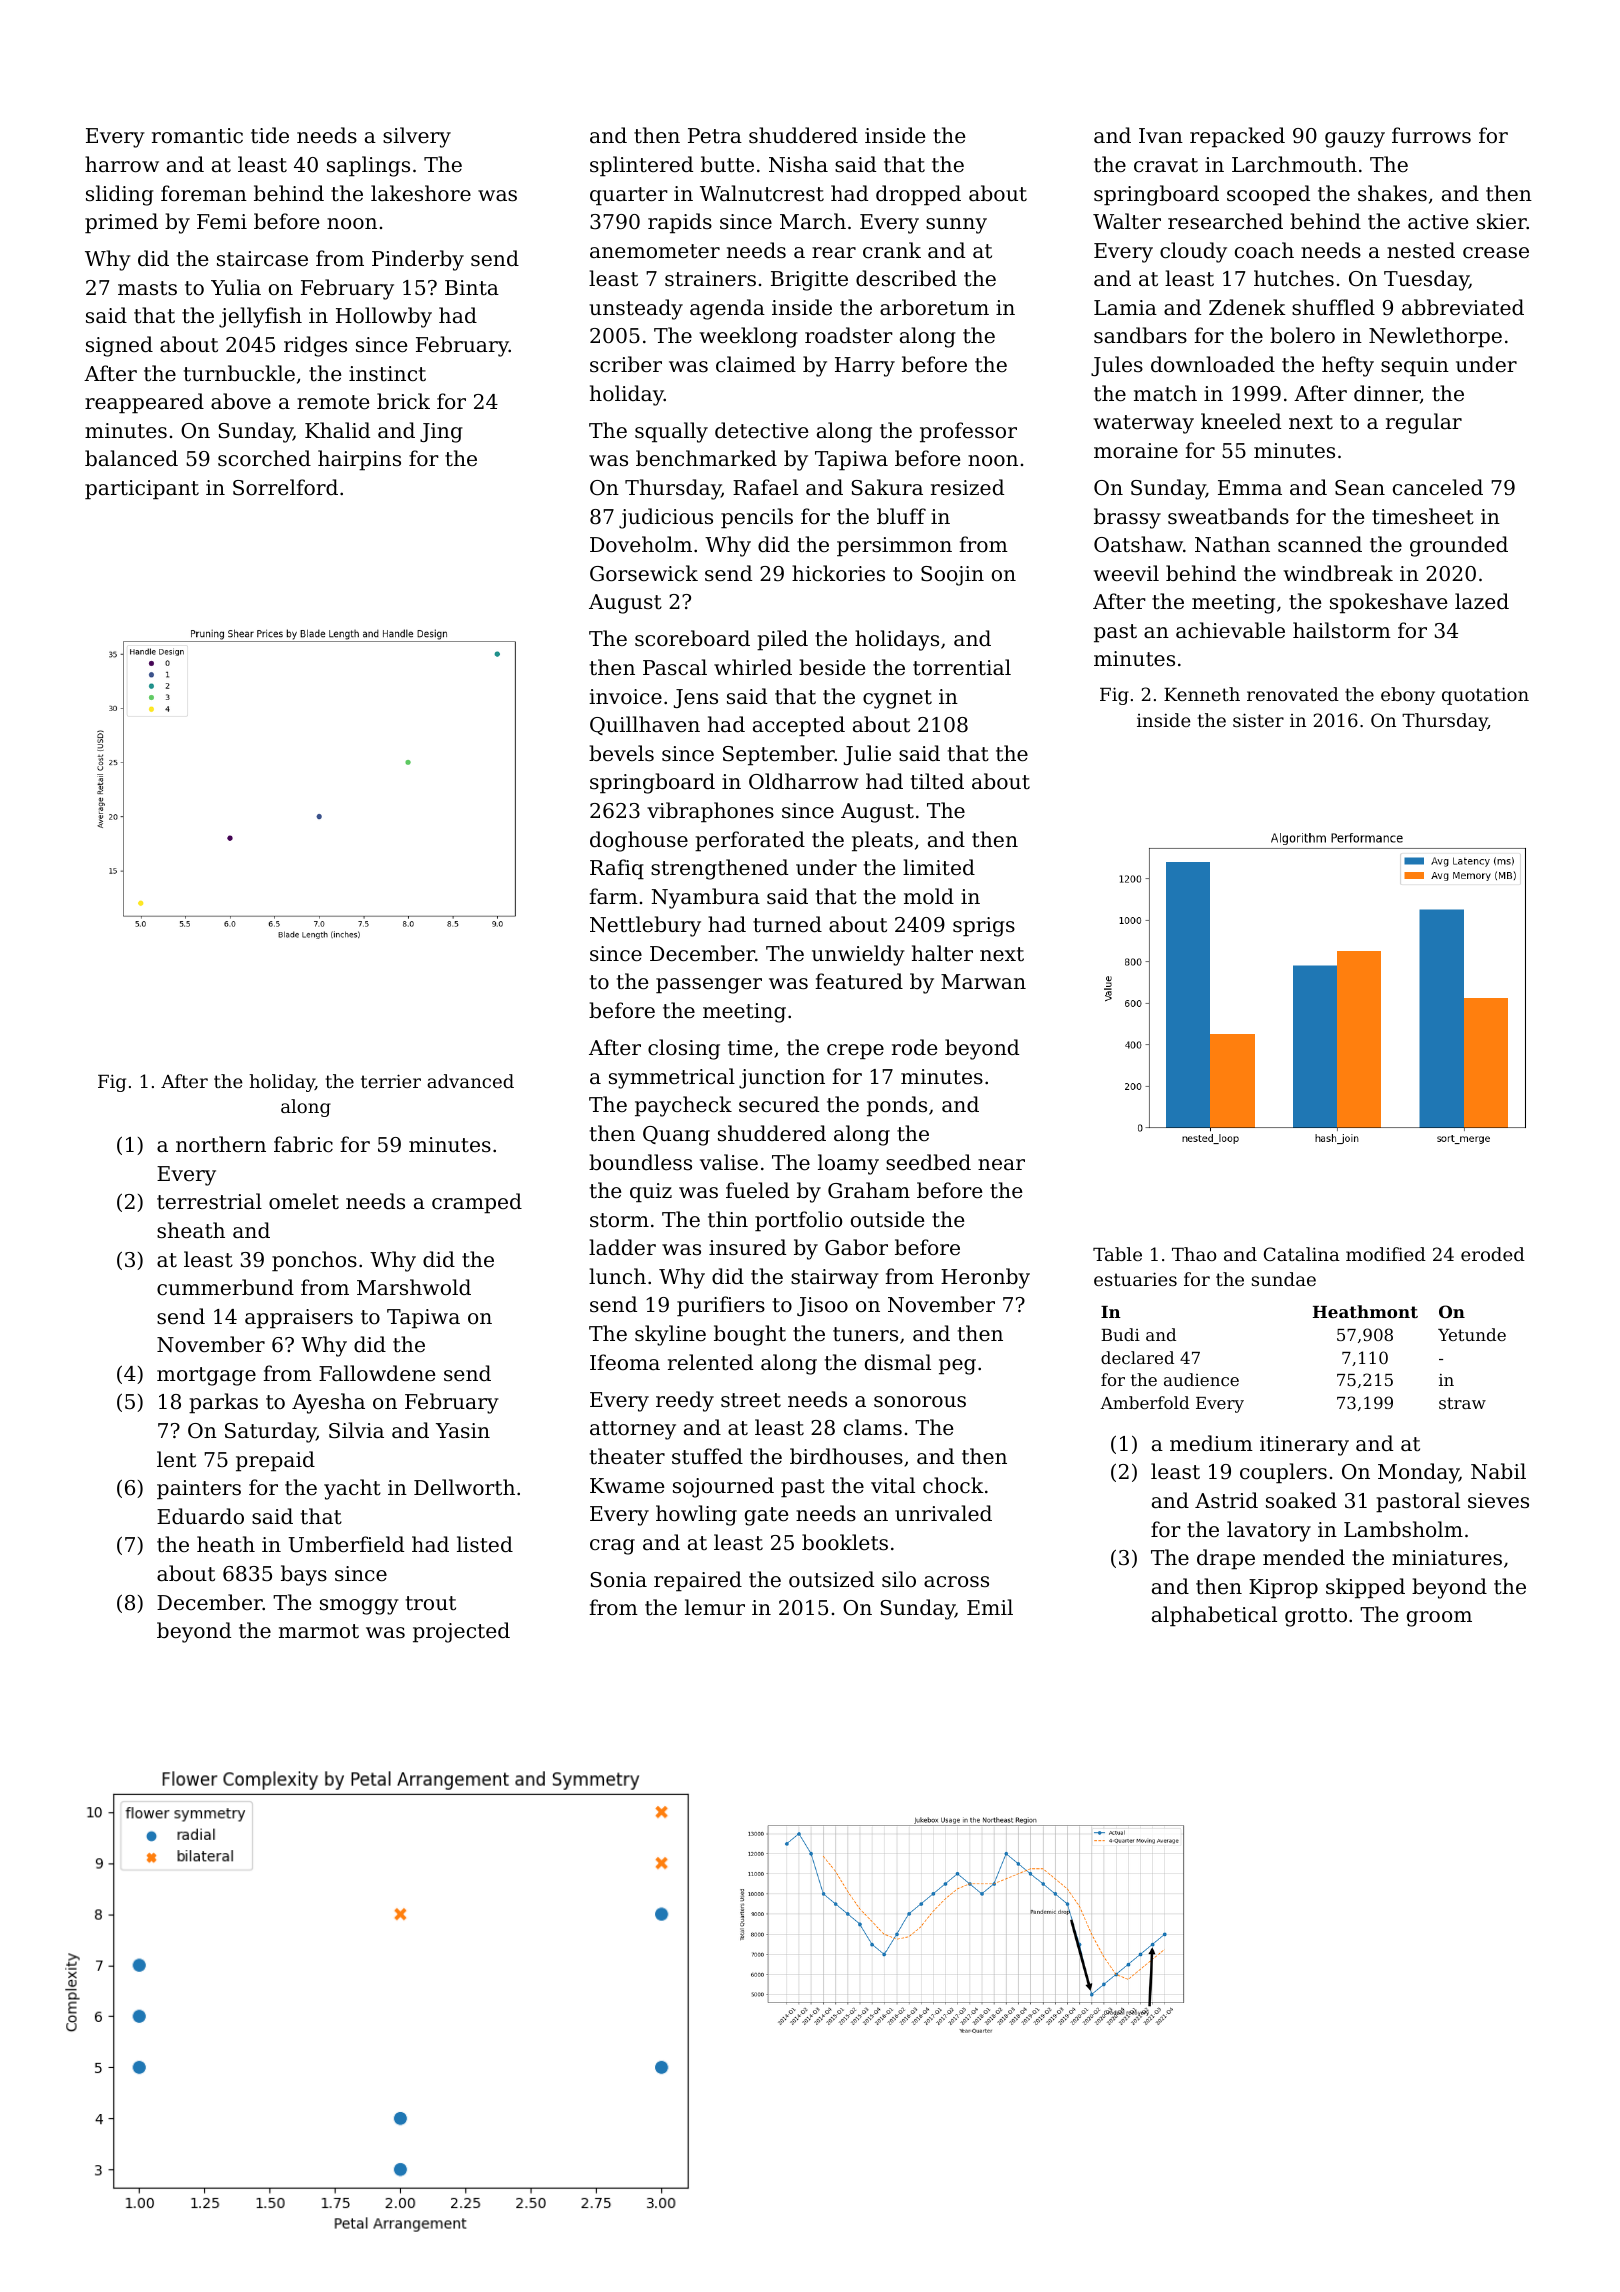 This screenshot has height=2292, width=1620. What do you see at coordinates (765, 487) in the screenshot?
I see `Rafael` at bounding box center [765, 487].
